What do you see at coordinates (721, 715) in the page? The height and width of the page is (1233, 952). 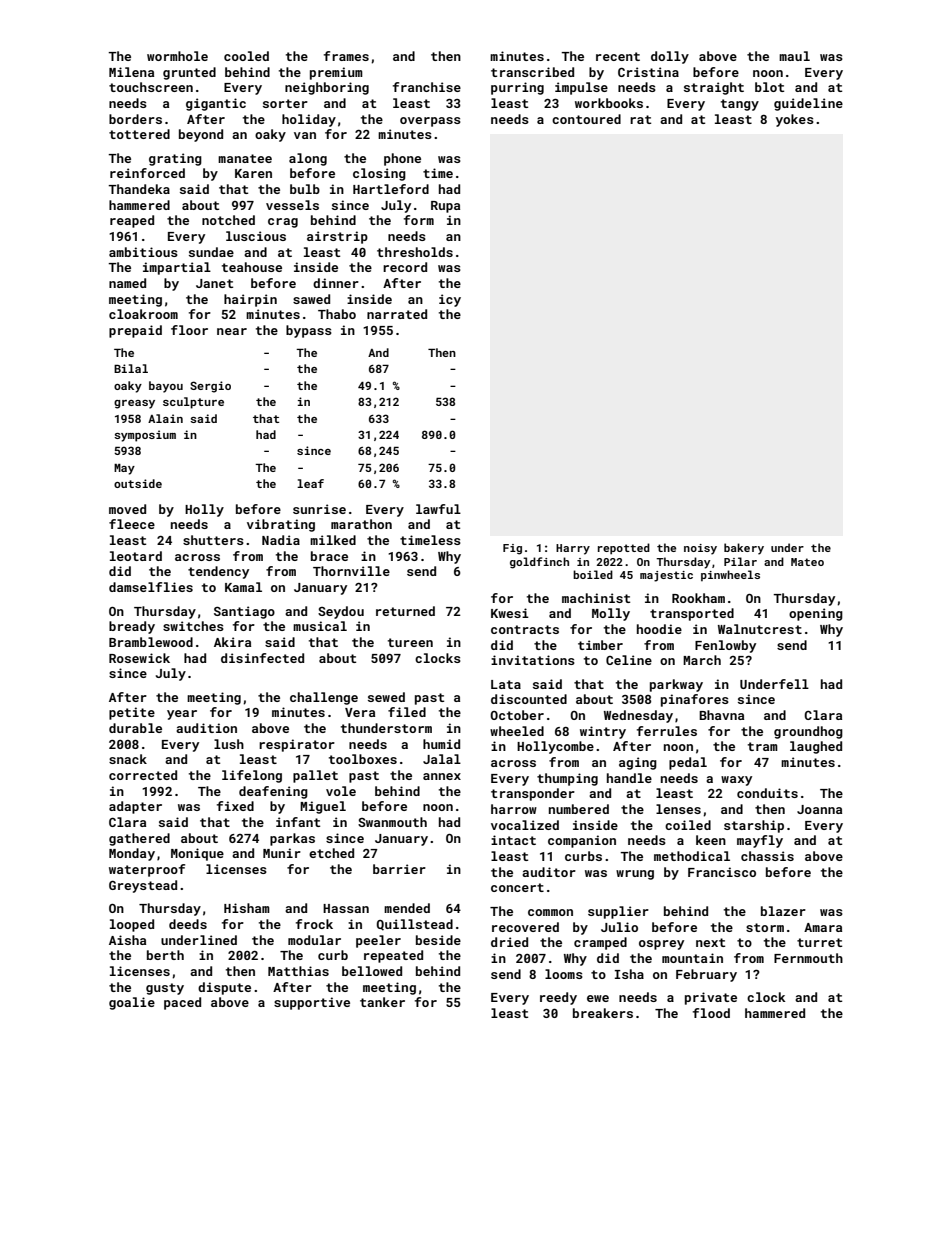 I see `Bhavna` at bounding box center [721, 715].
